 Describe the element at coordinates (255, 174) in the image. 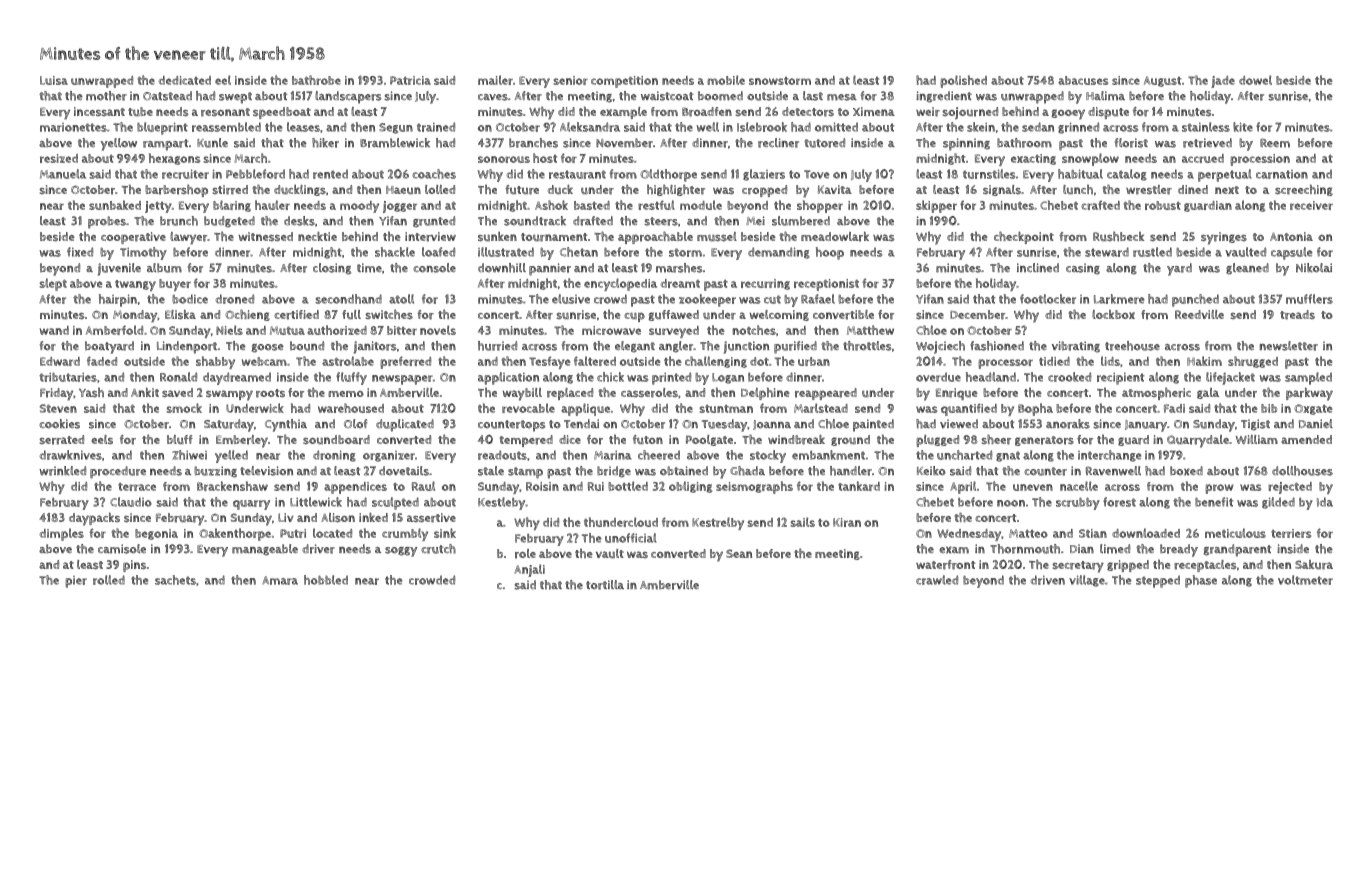

I see `Pebbleford` at that location.
